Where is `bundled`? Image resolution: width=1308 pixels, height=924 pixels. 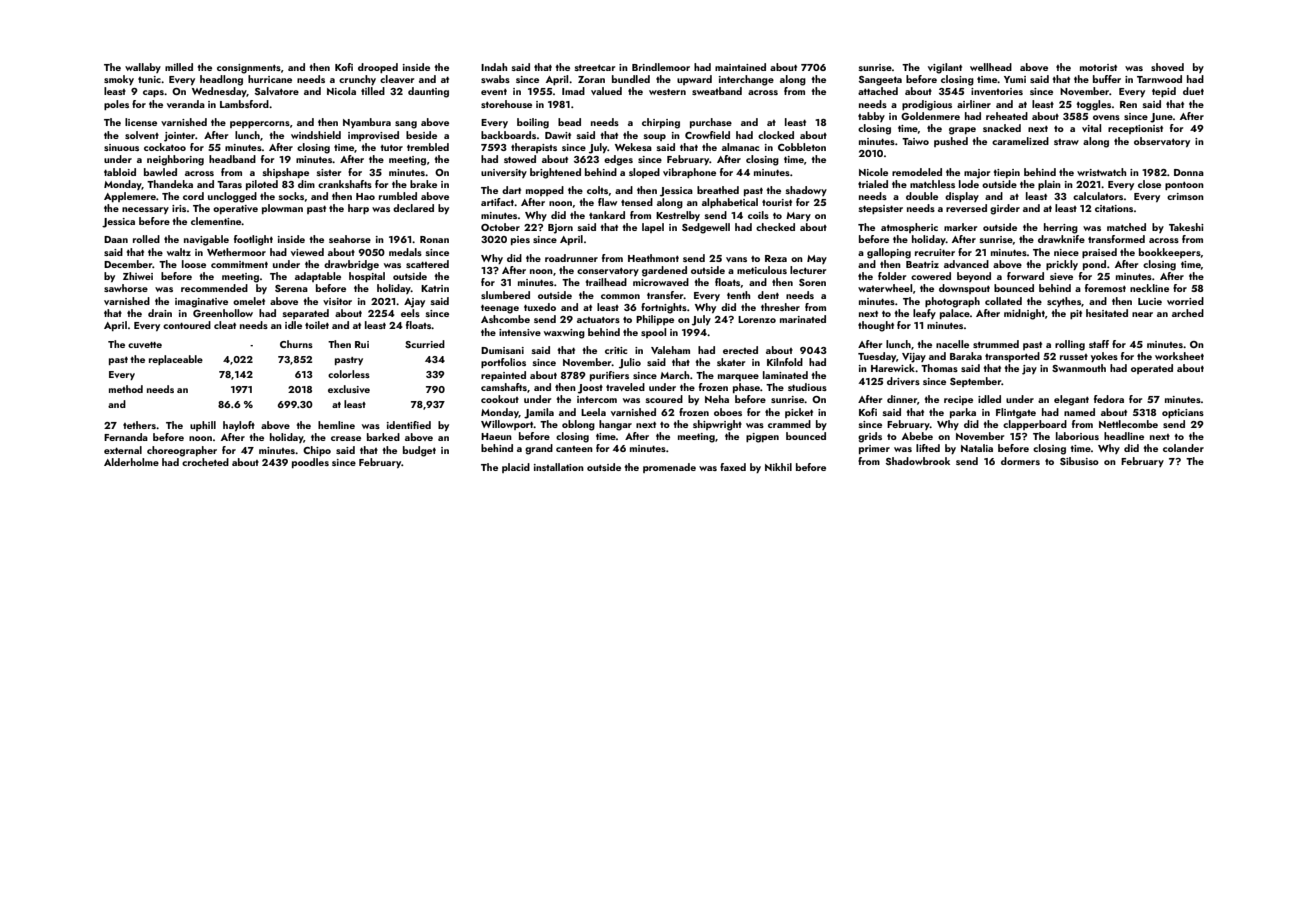 bundled is located at coordinates (631, 79).
